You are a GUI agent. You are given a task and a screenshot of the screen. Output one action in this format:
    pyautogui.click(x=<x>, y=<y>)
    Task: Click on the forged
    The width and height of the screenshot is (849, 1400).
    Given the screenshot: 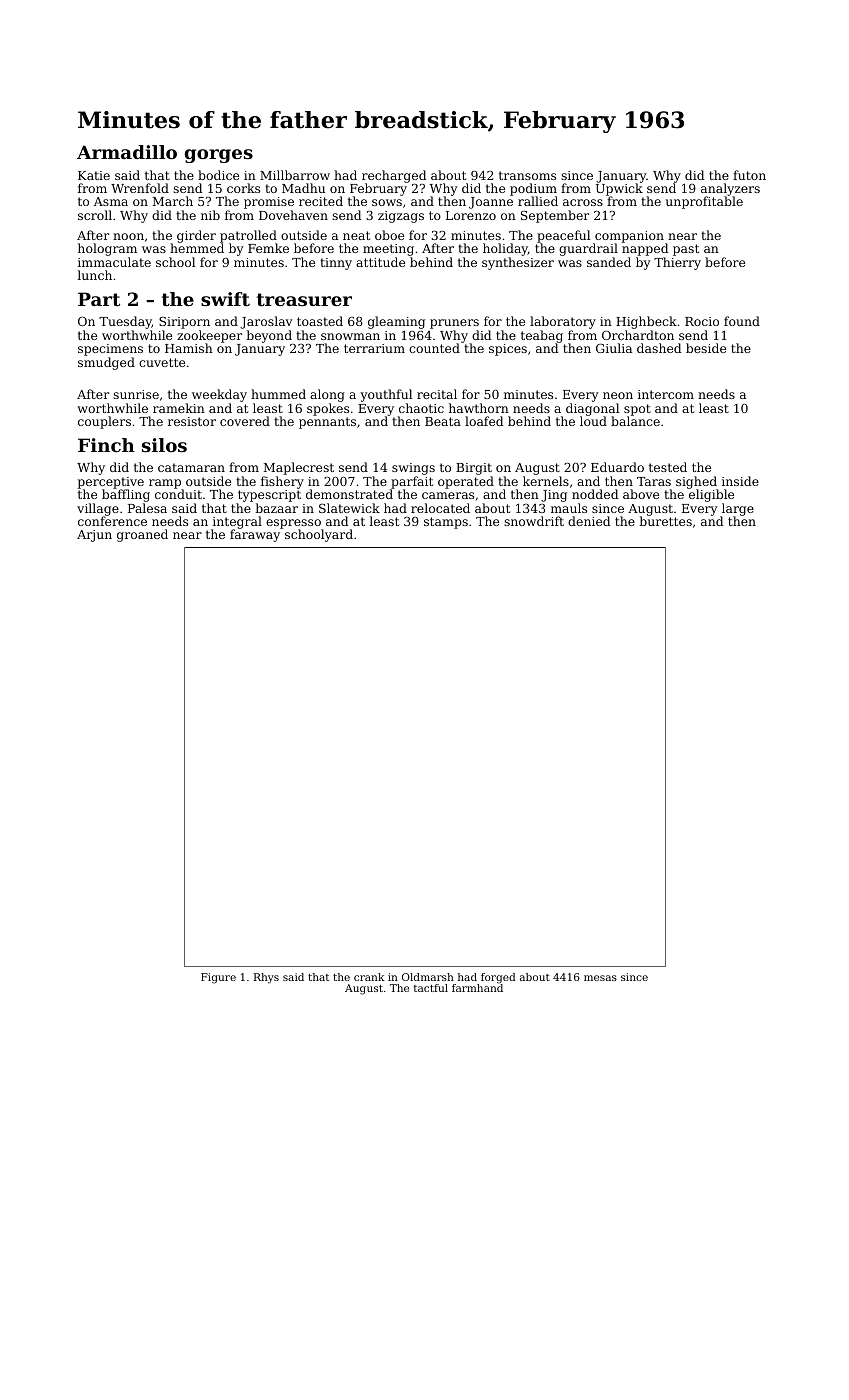 What is the action you would take?
    pyautogui.click(x=498, y=978)
